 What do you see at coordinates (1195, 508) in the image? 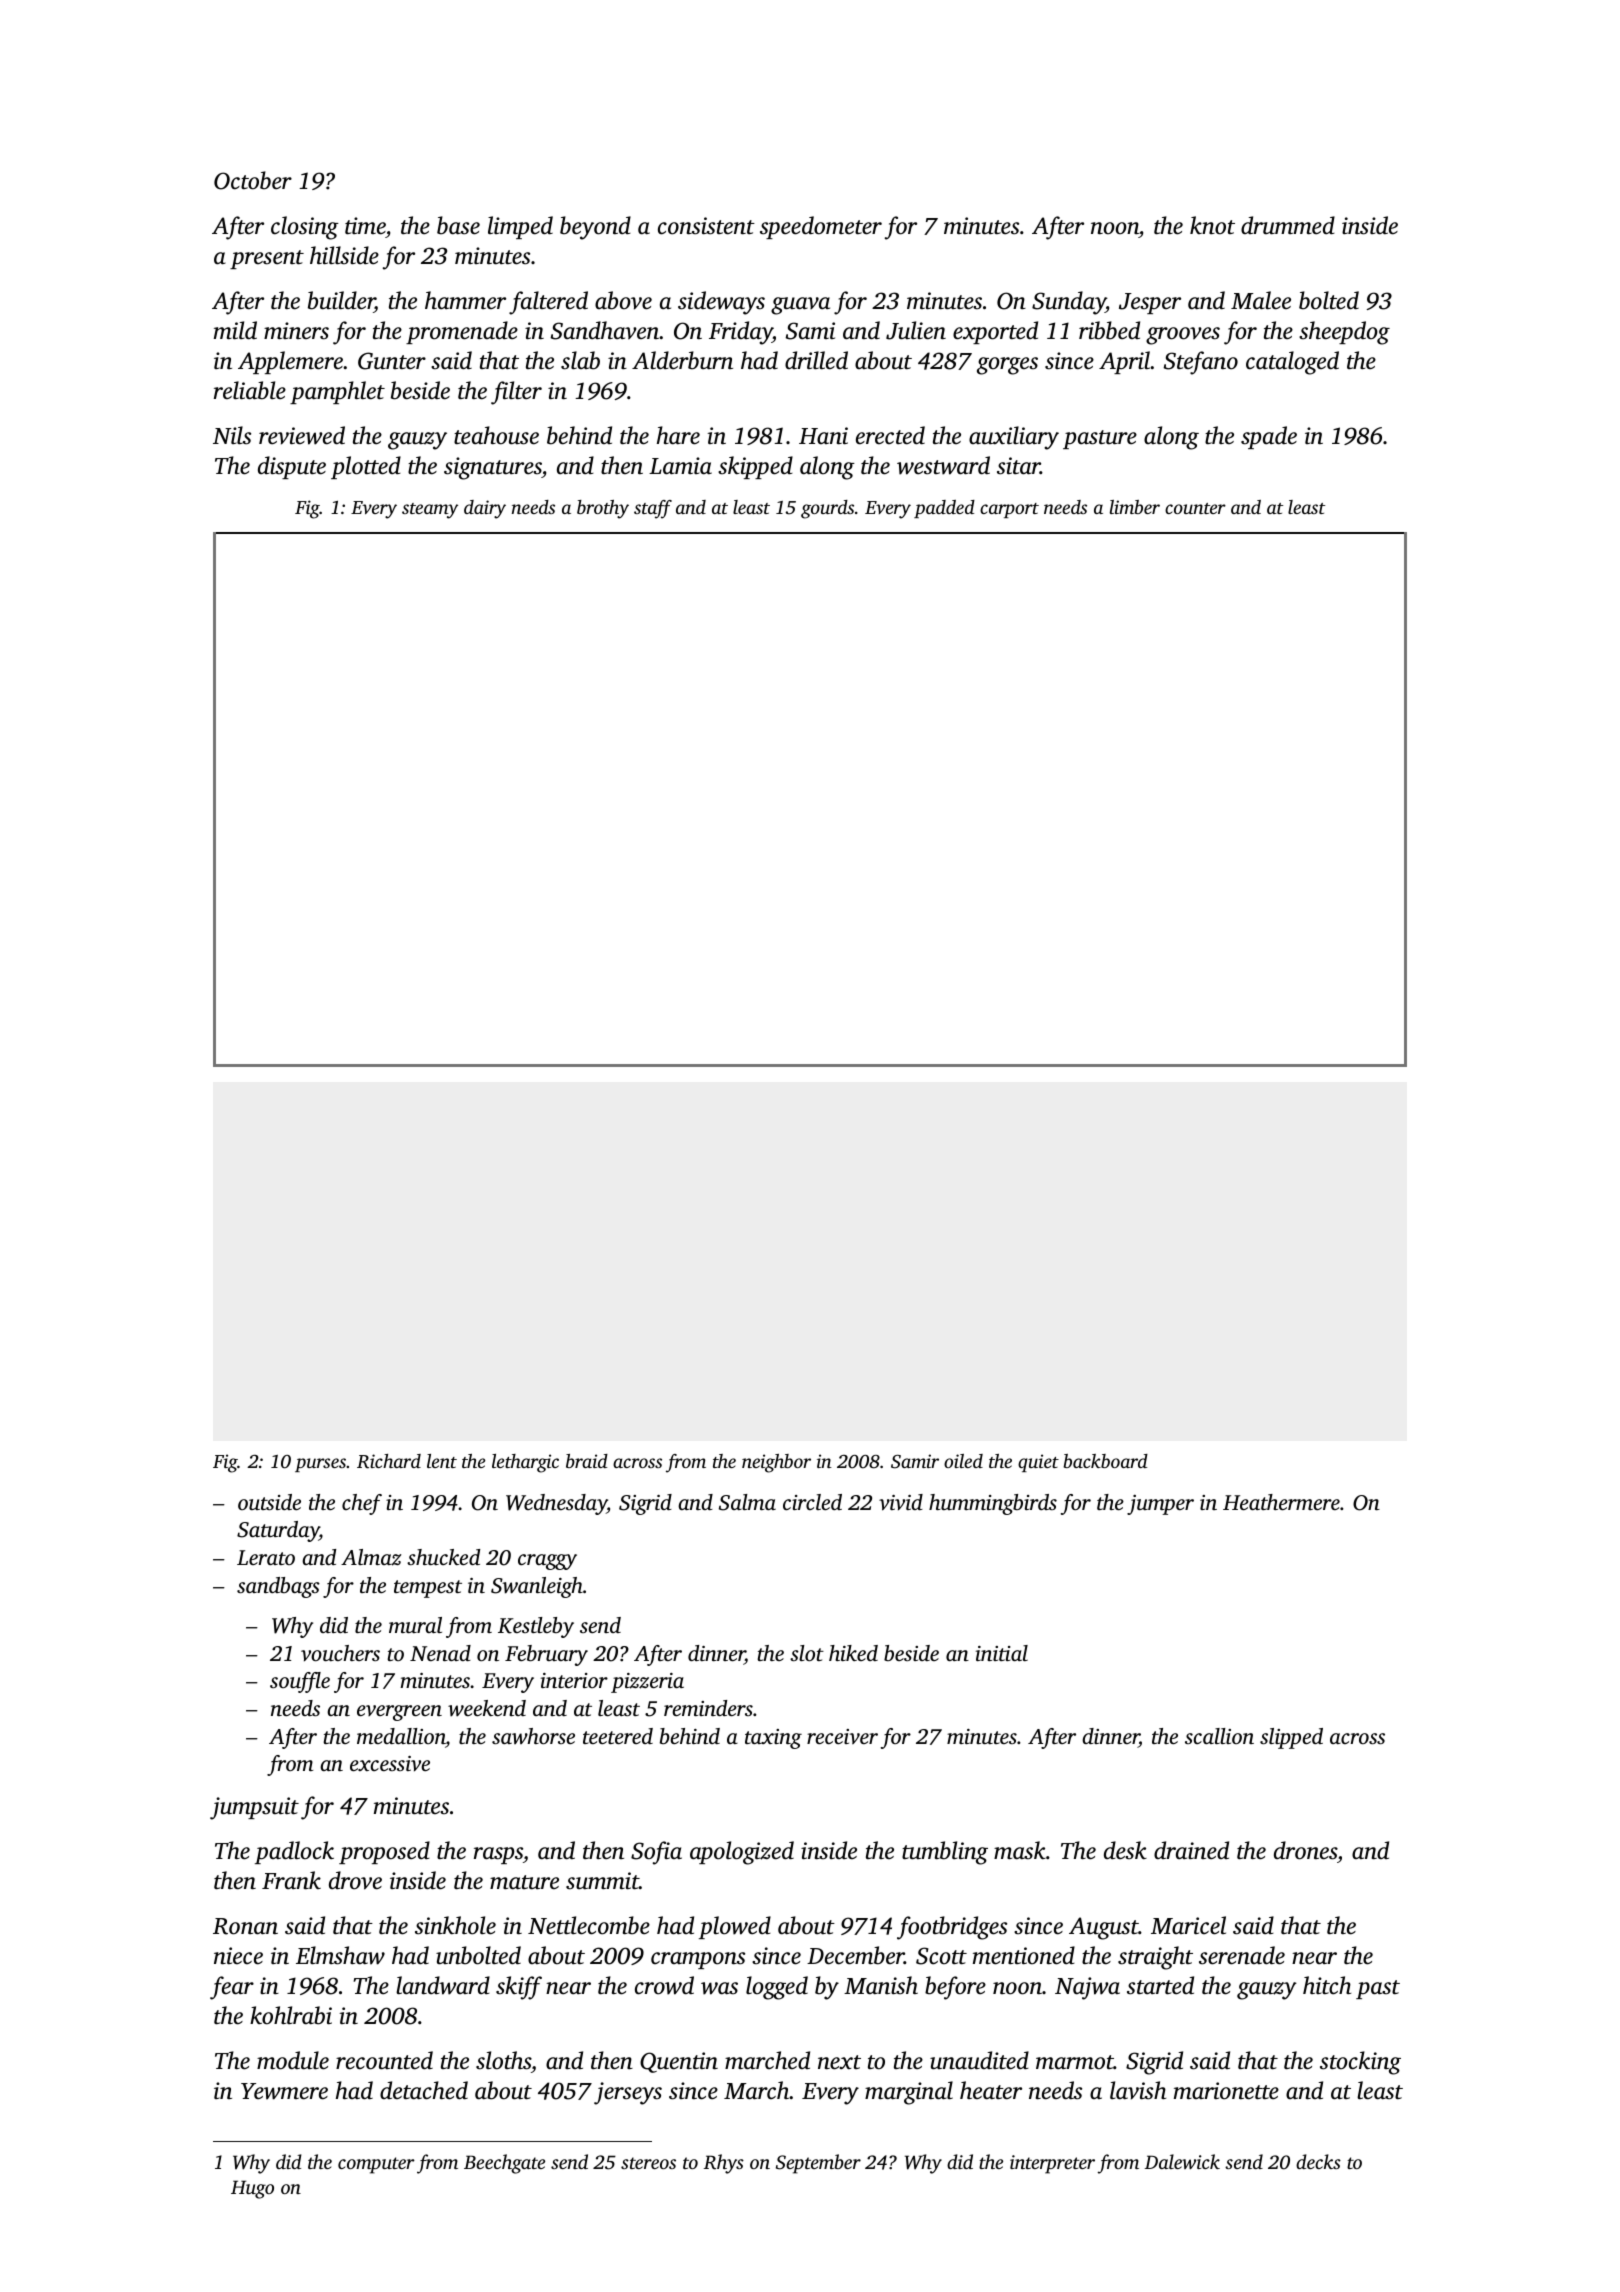
I see `counter` at bounding box center [1195, 508].
